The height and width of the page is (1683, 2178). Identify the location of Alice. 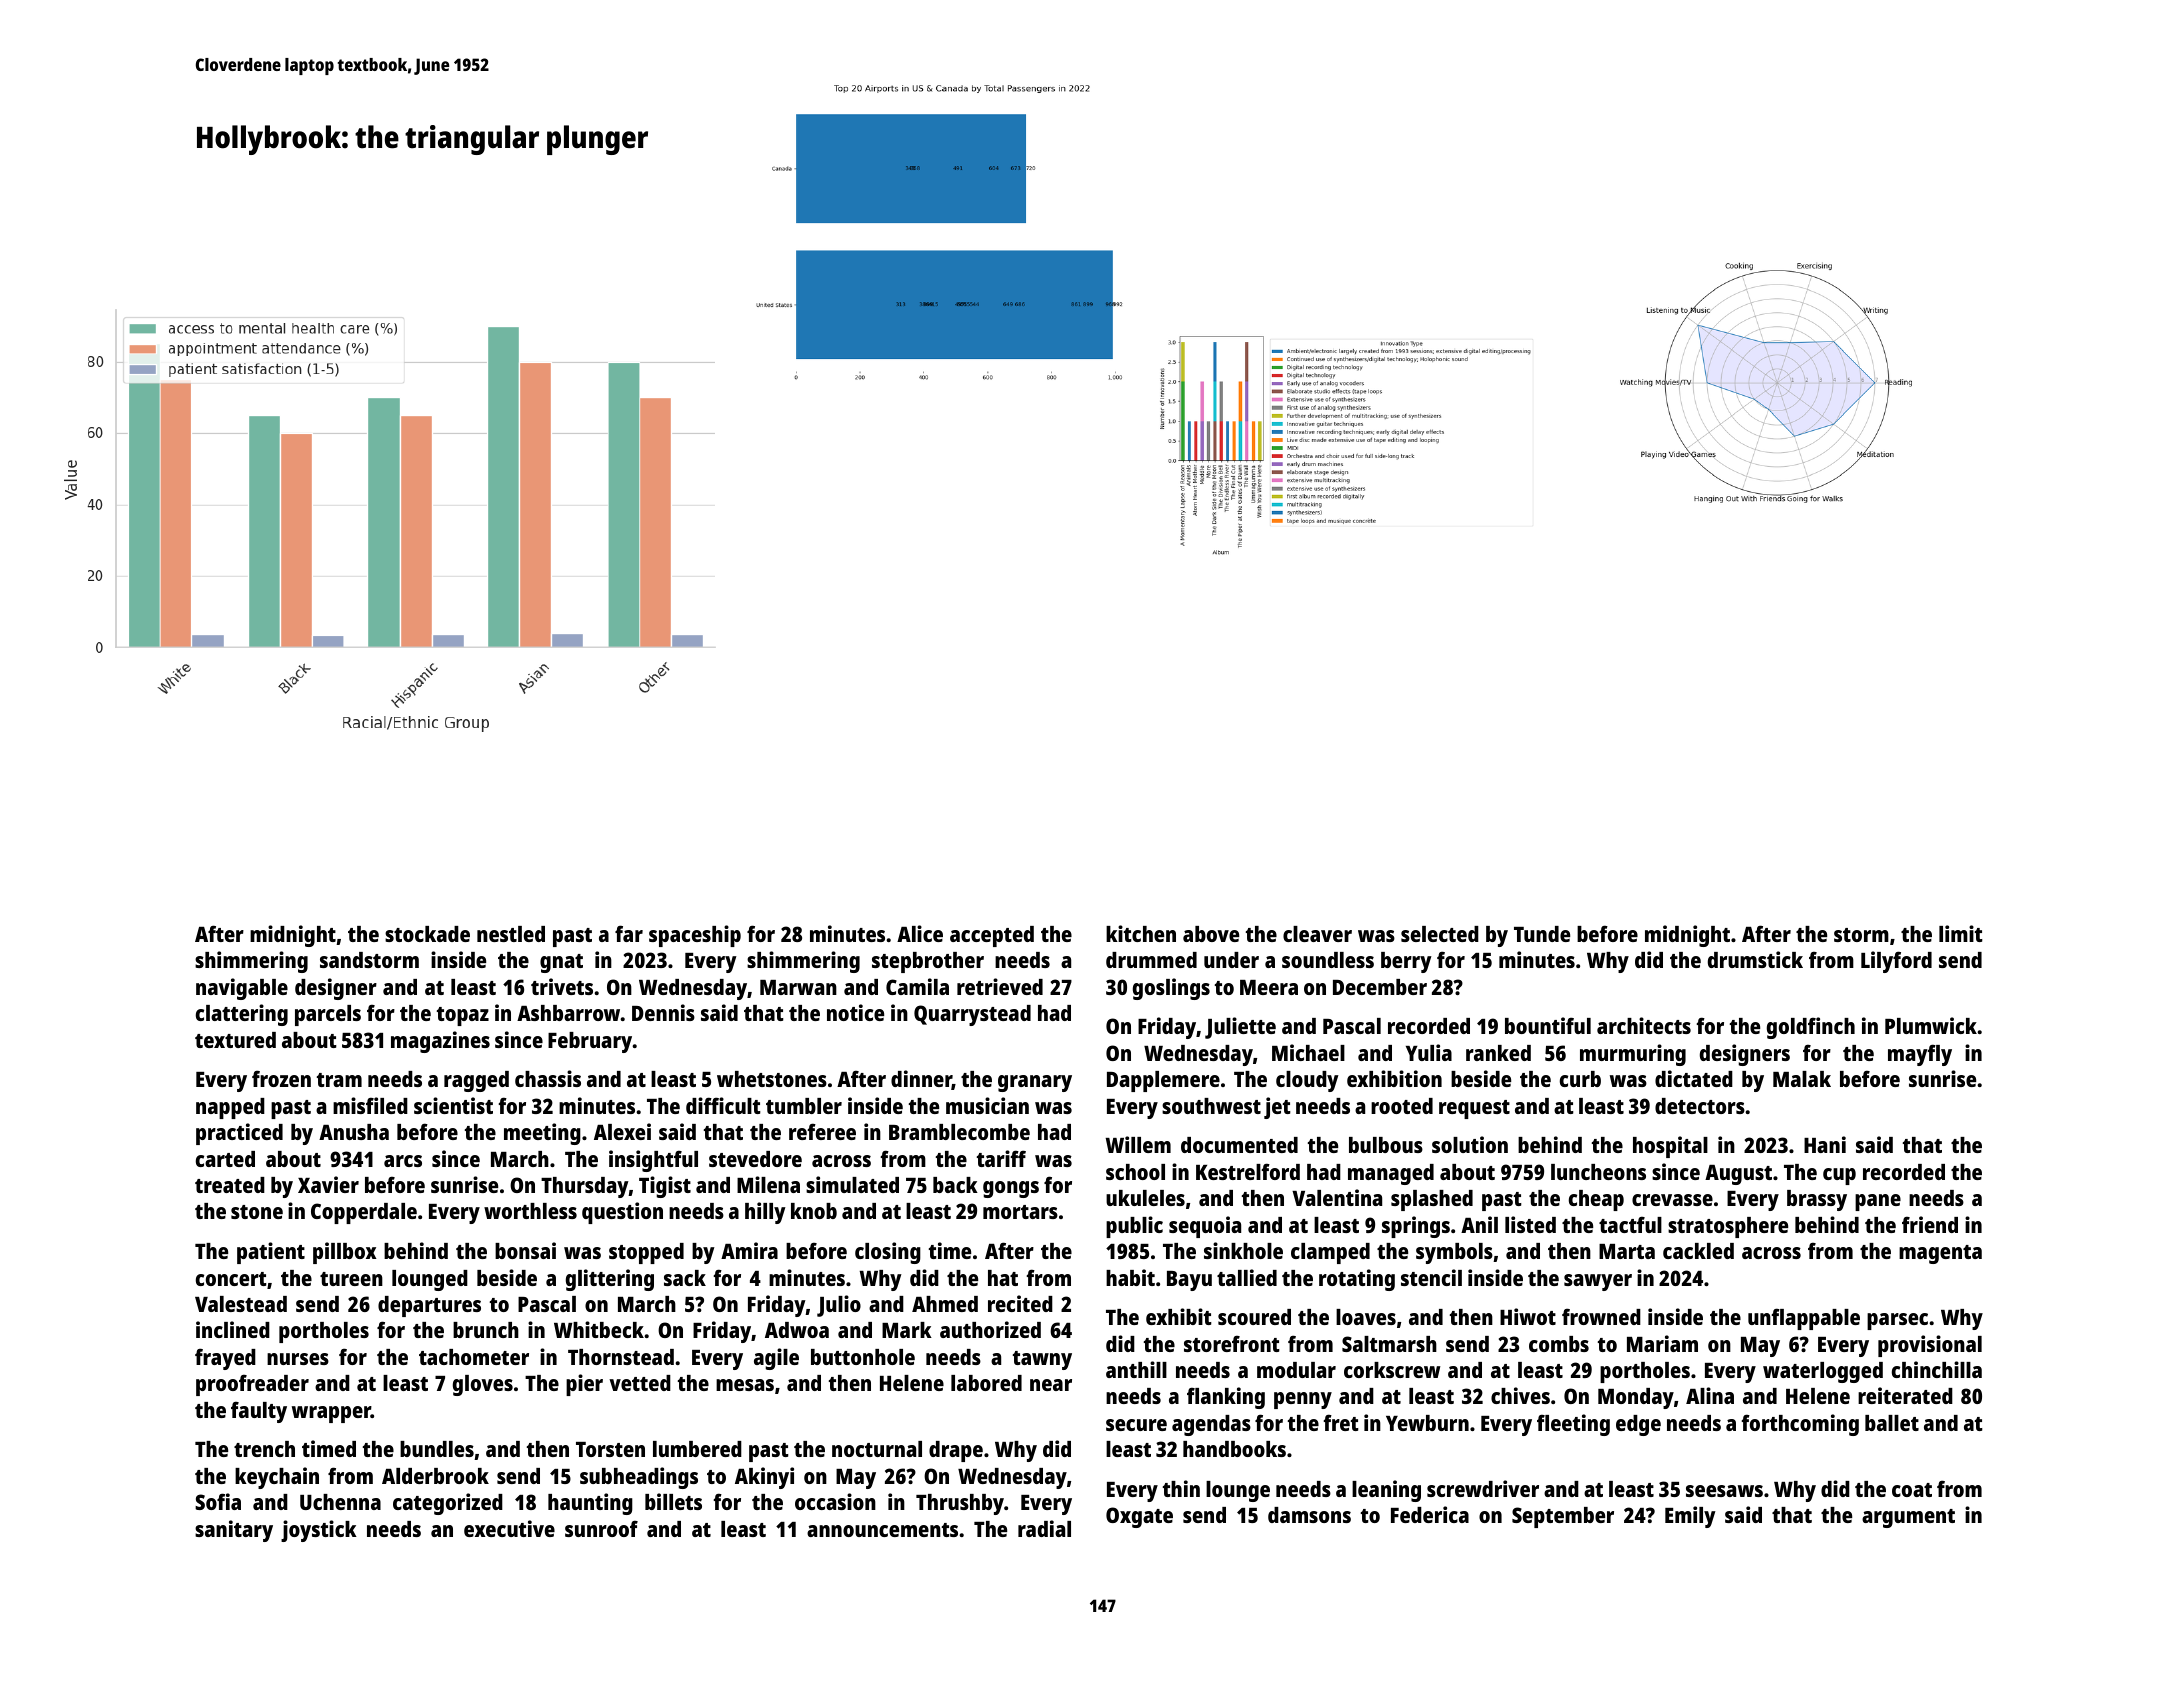
(920, 933).
